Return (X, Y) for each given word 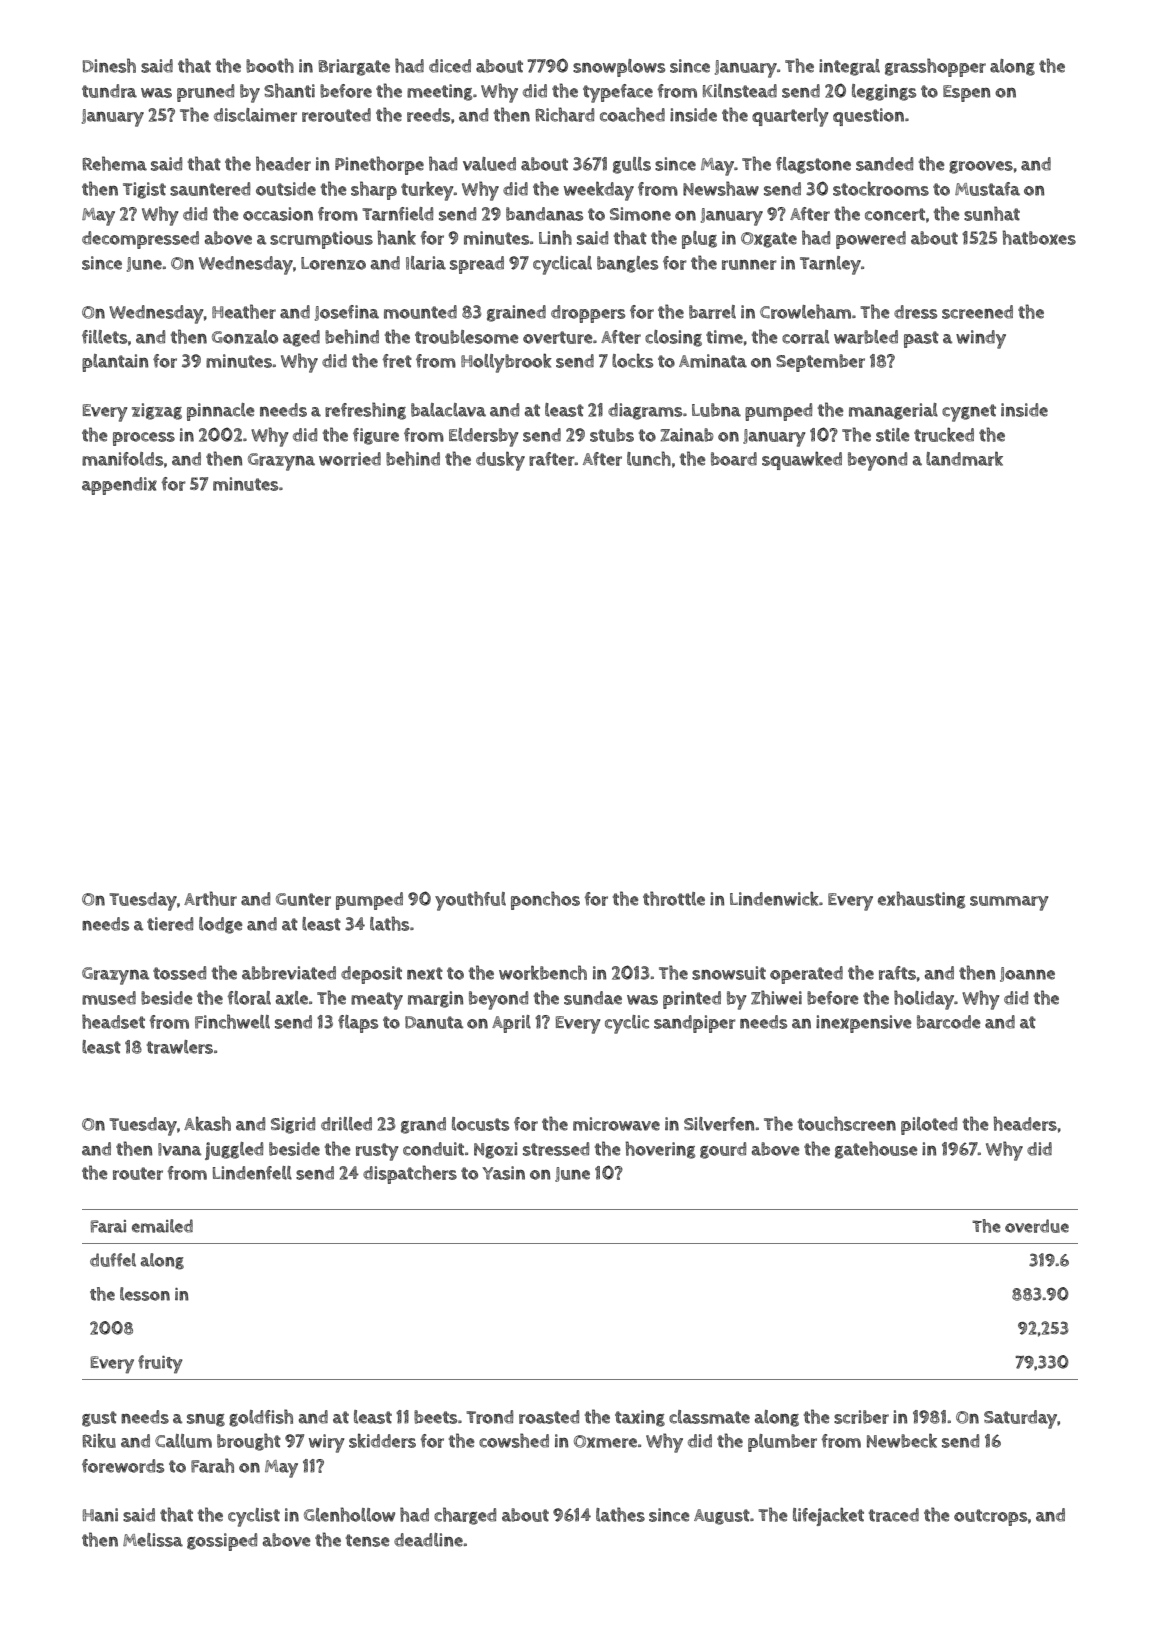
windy (981, 339)
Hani (100, 1515)
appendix (119, 486)
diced (450, 66)
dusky (500, 461)
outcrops (990, 1517)
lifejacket (828, 1516)
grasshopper (935, 67)
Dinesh (109, 65)
